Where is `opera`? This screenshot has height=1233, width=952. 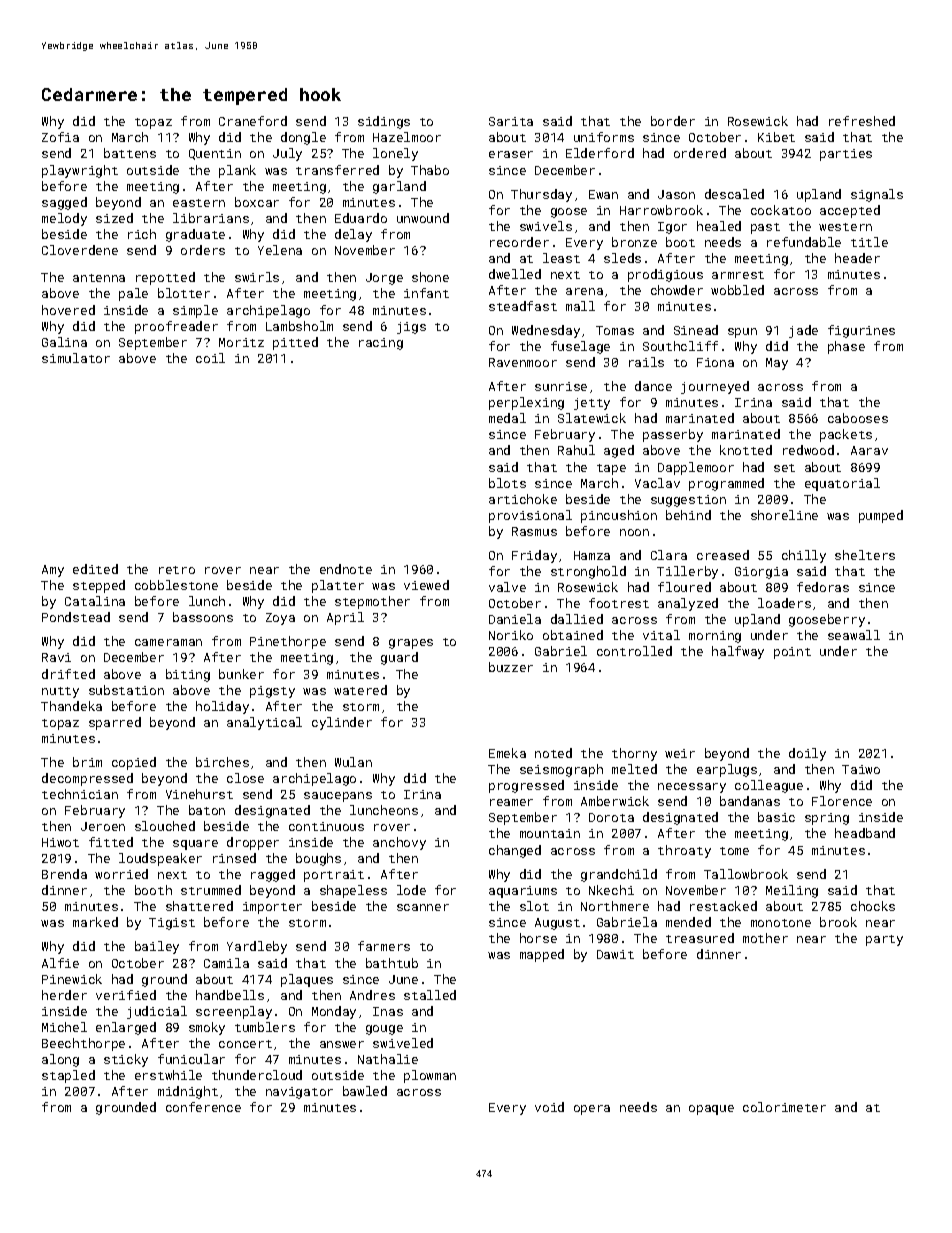
opera is located at coordinates (592, 1110).
